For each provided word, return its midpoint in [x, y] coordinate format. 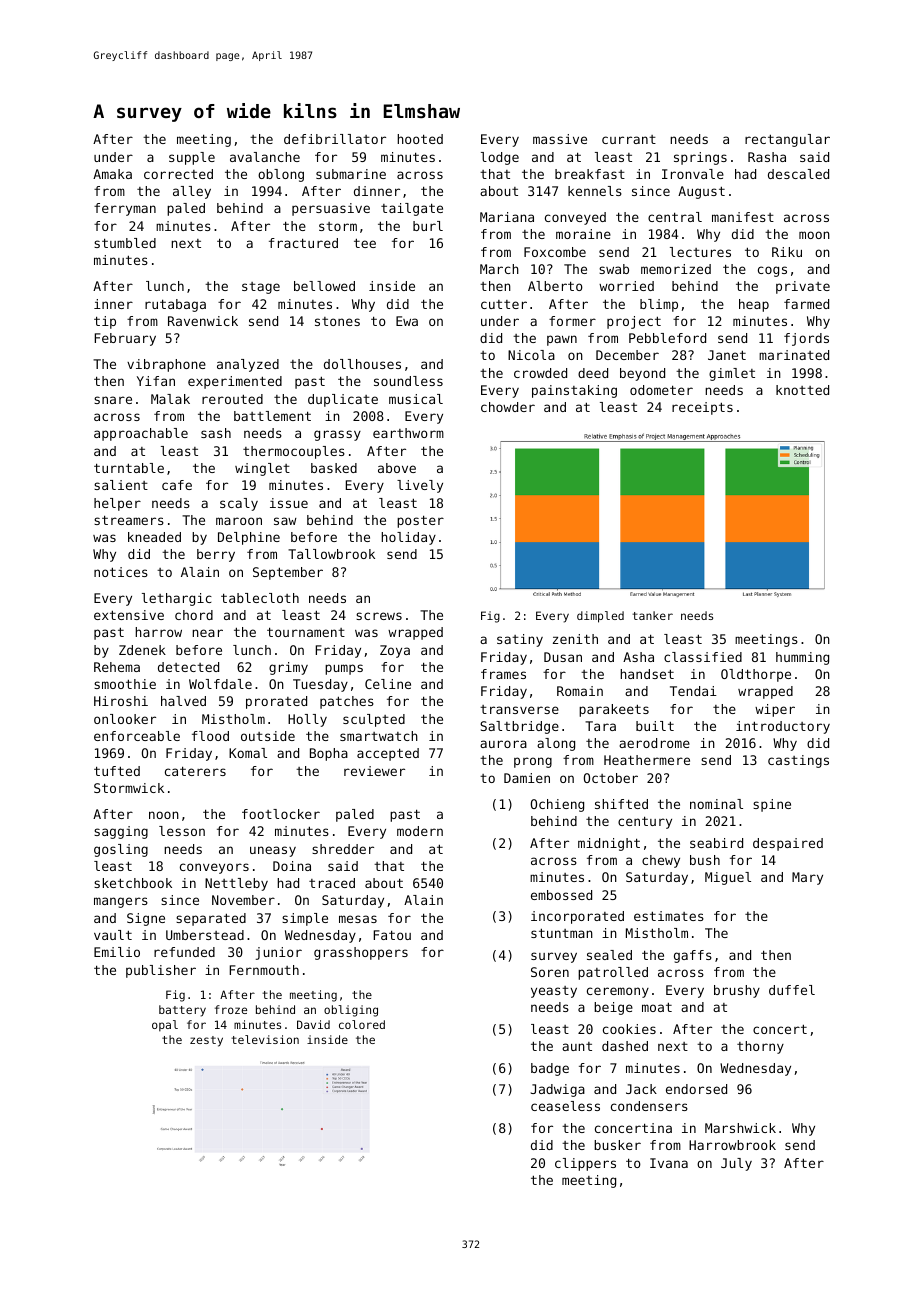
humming [802, 658]
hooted [420, 139]
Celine [388, 684]
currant [629, 139]
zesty [206, 1041]
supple [192, 158]
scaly [239, 504]
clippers [585, 1164]
